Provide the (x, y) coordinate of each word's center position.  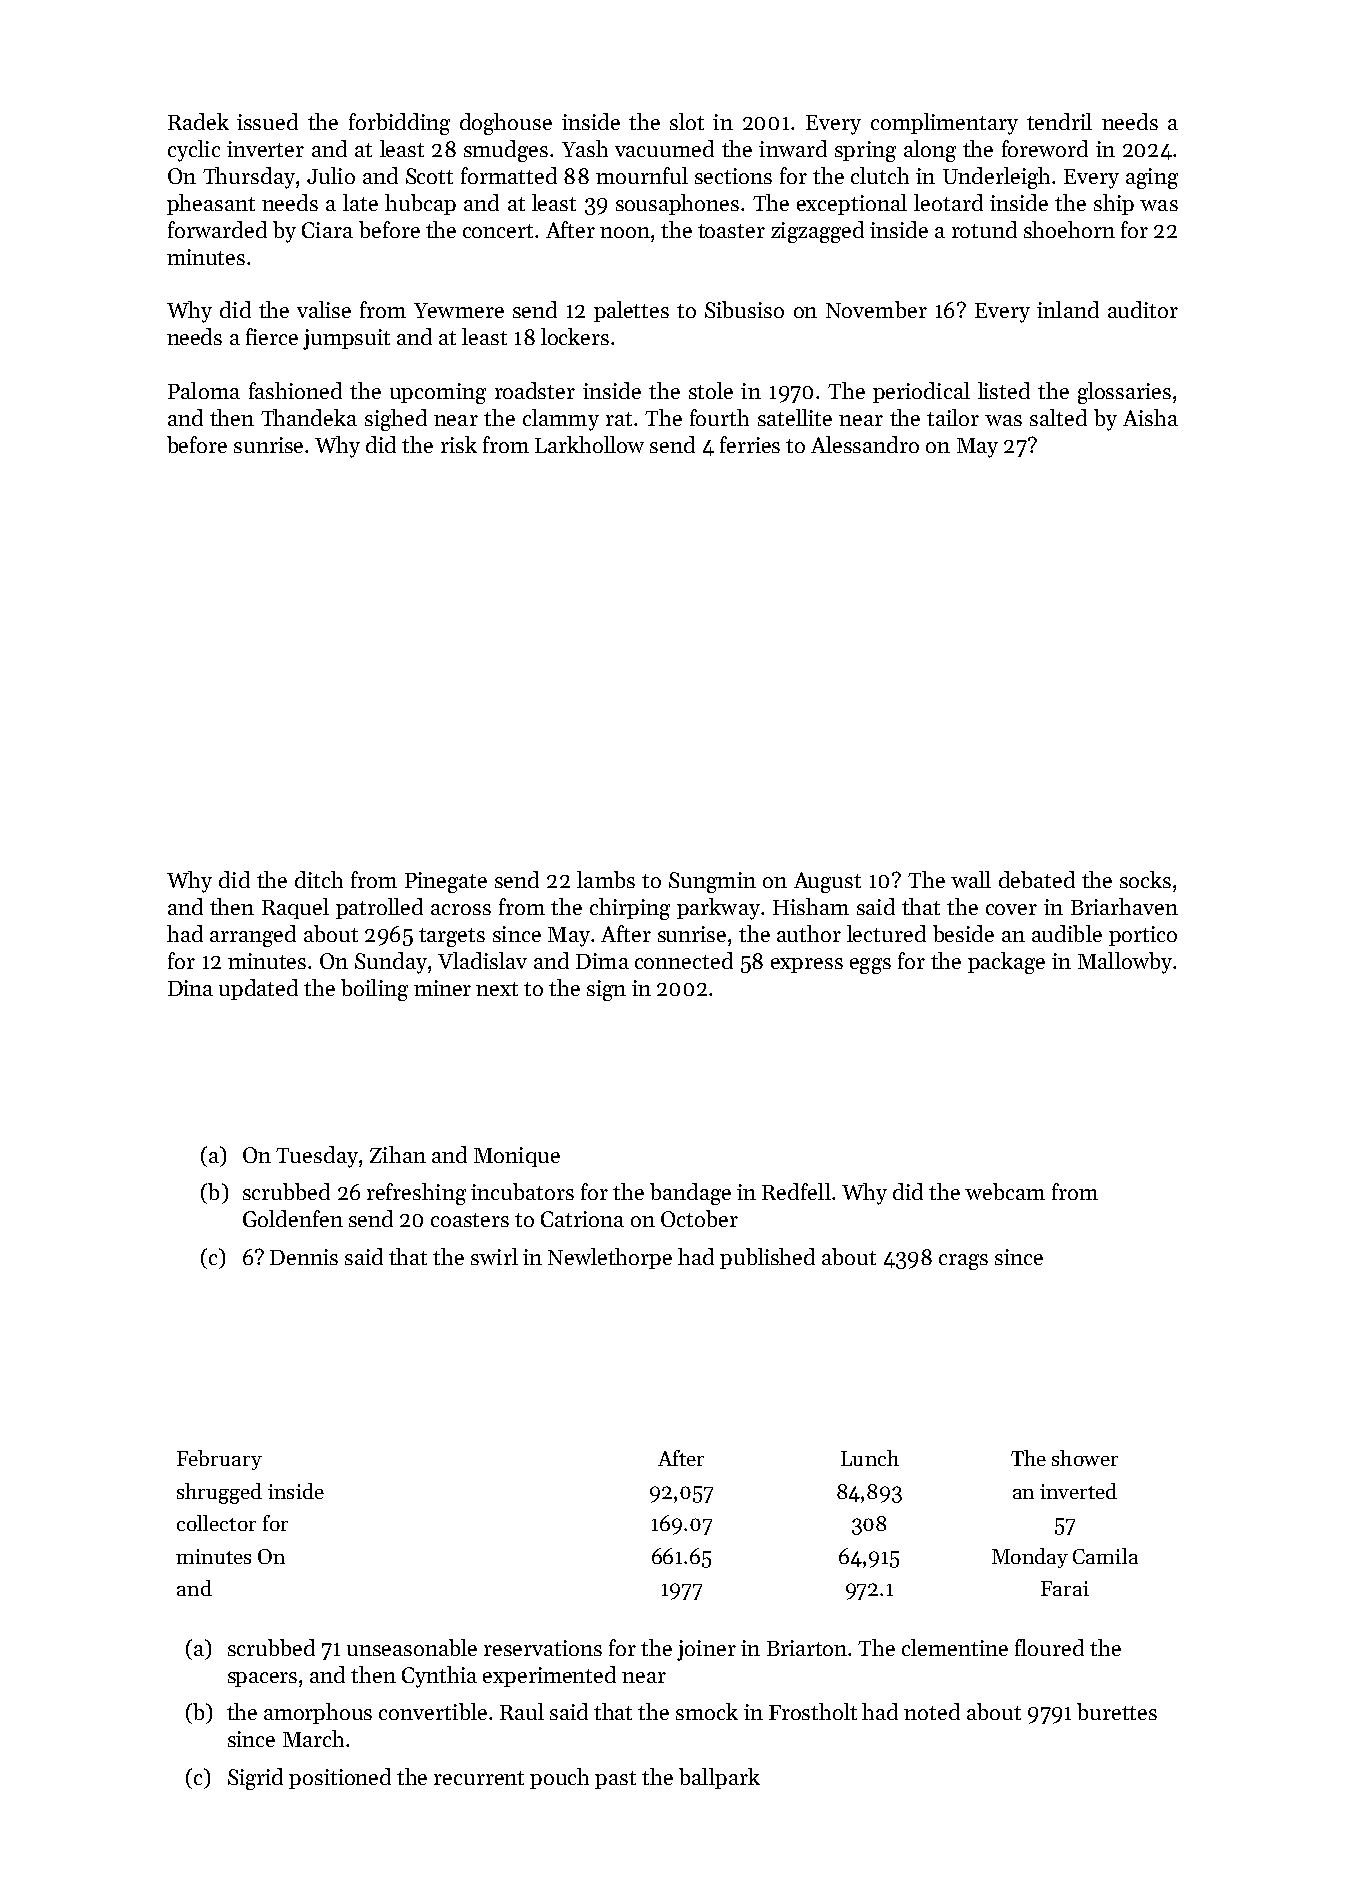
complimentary (944, 124)
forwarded (217, 229)
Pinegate (446, 882)
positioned (340, 1778)
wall (971, 879)
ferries (750, 444)
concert (498, 231)
